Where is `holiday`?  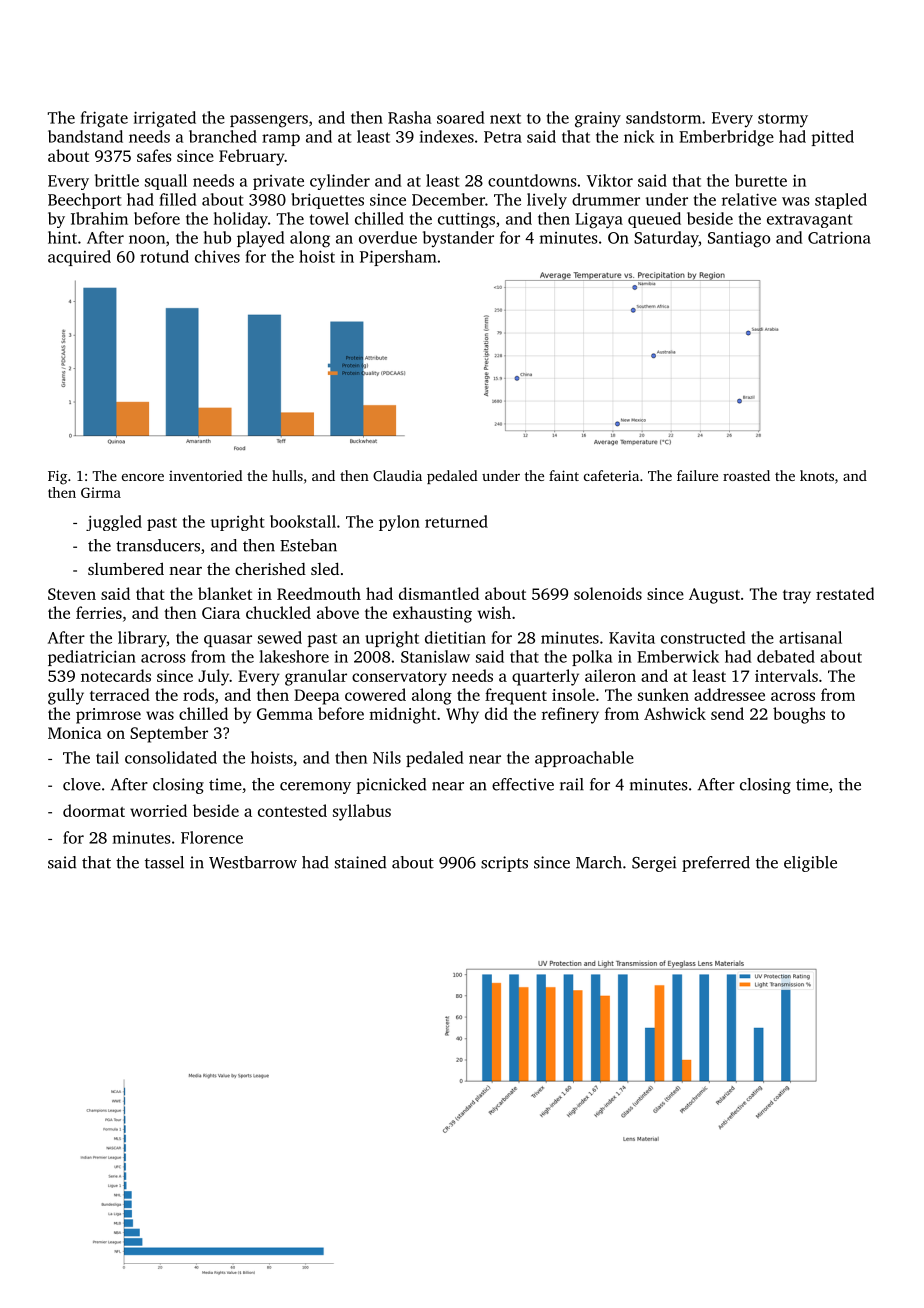
holiday is located at coordinates (241, 220).
